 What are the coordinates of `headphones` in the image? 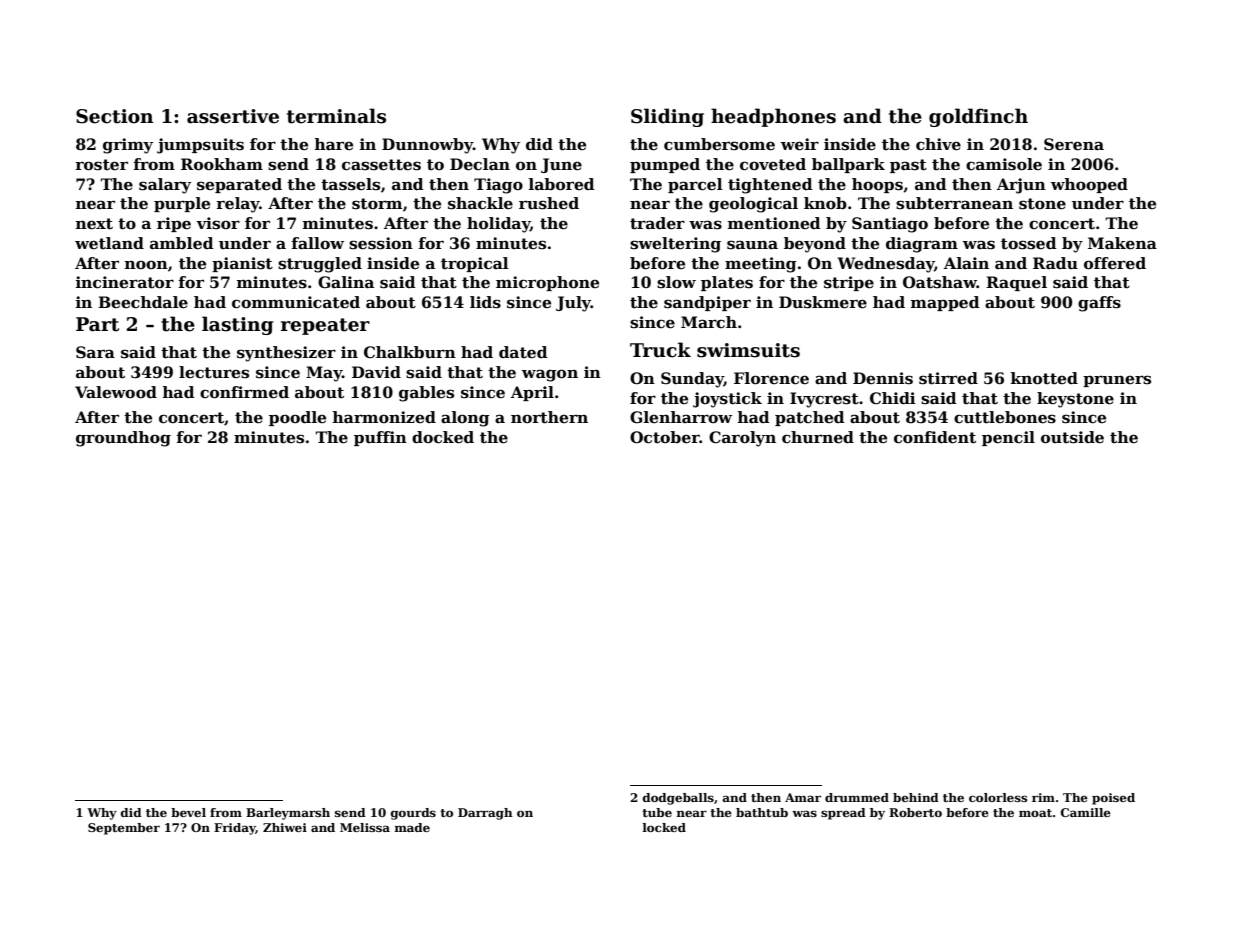 It's located at (773, 117).
